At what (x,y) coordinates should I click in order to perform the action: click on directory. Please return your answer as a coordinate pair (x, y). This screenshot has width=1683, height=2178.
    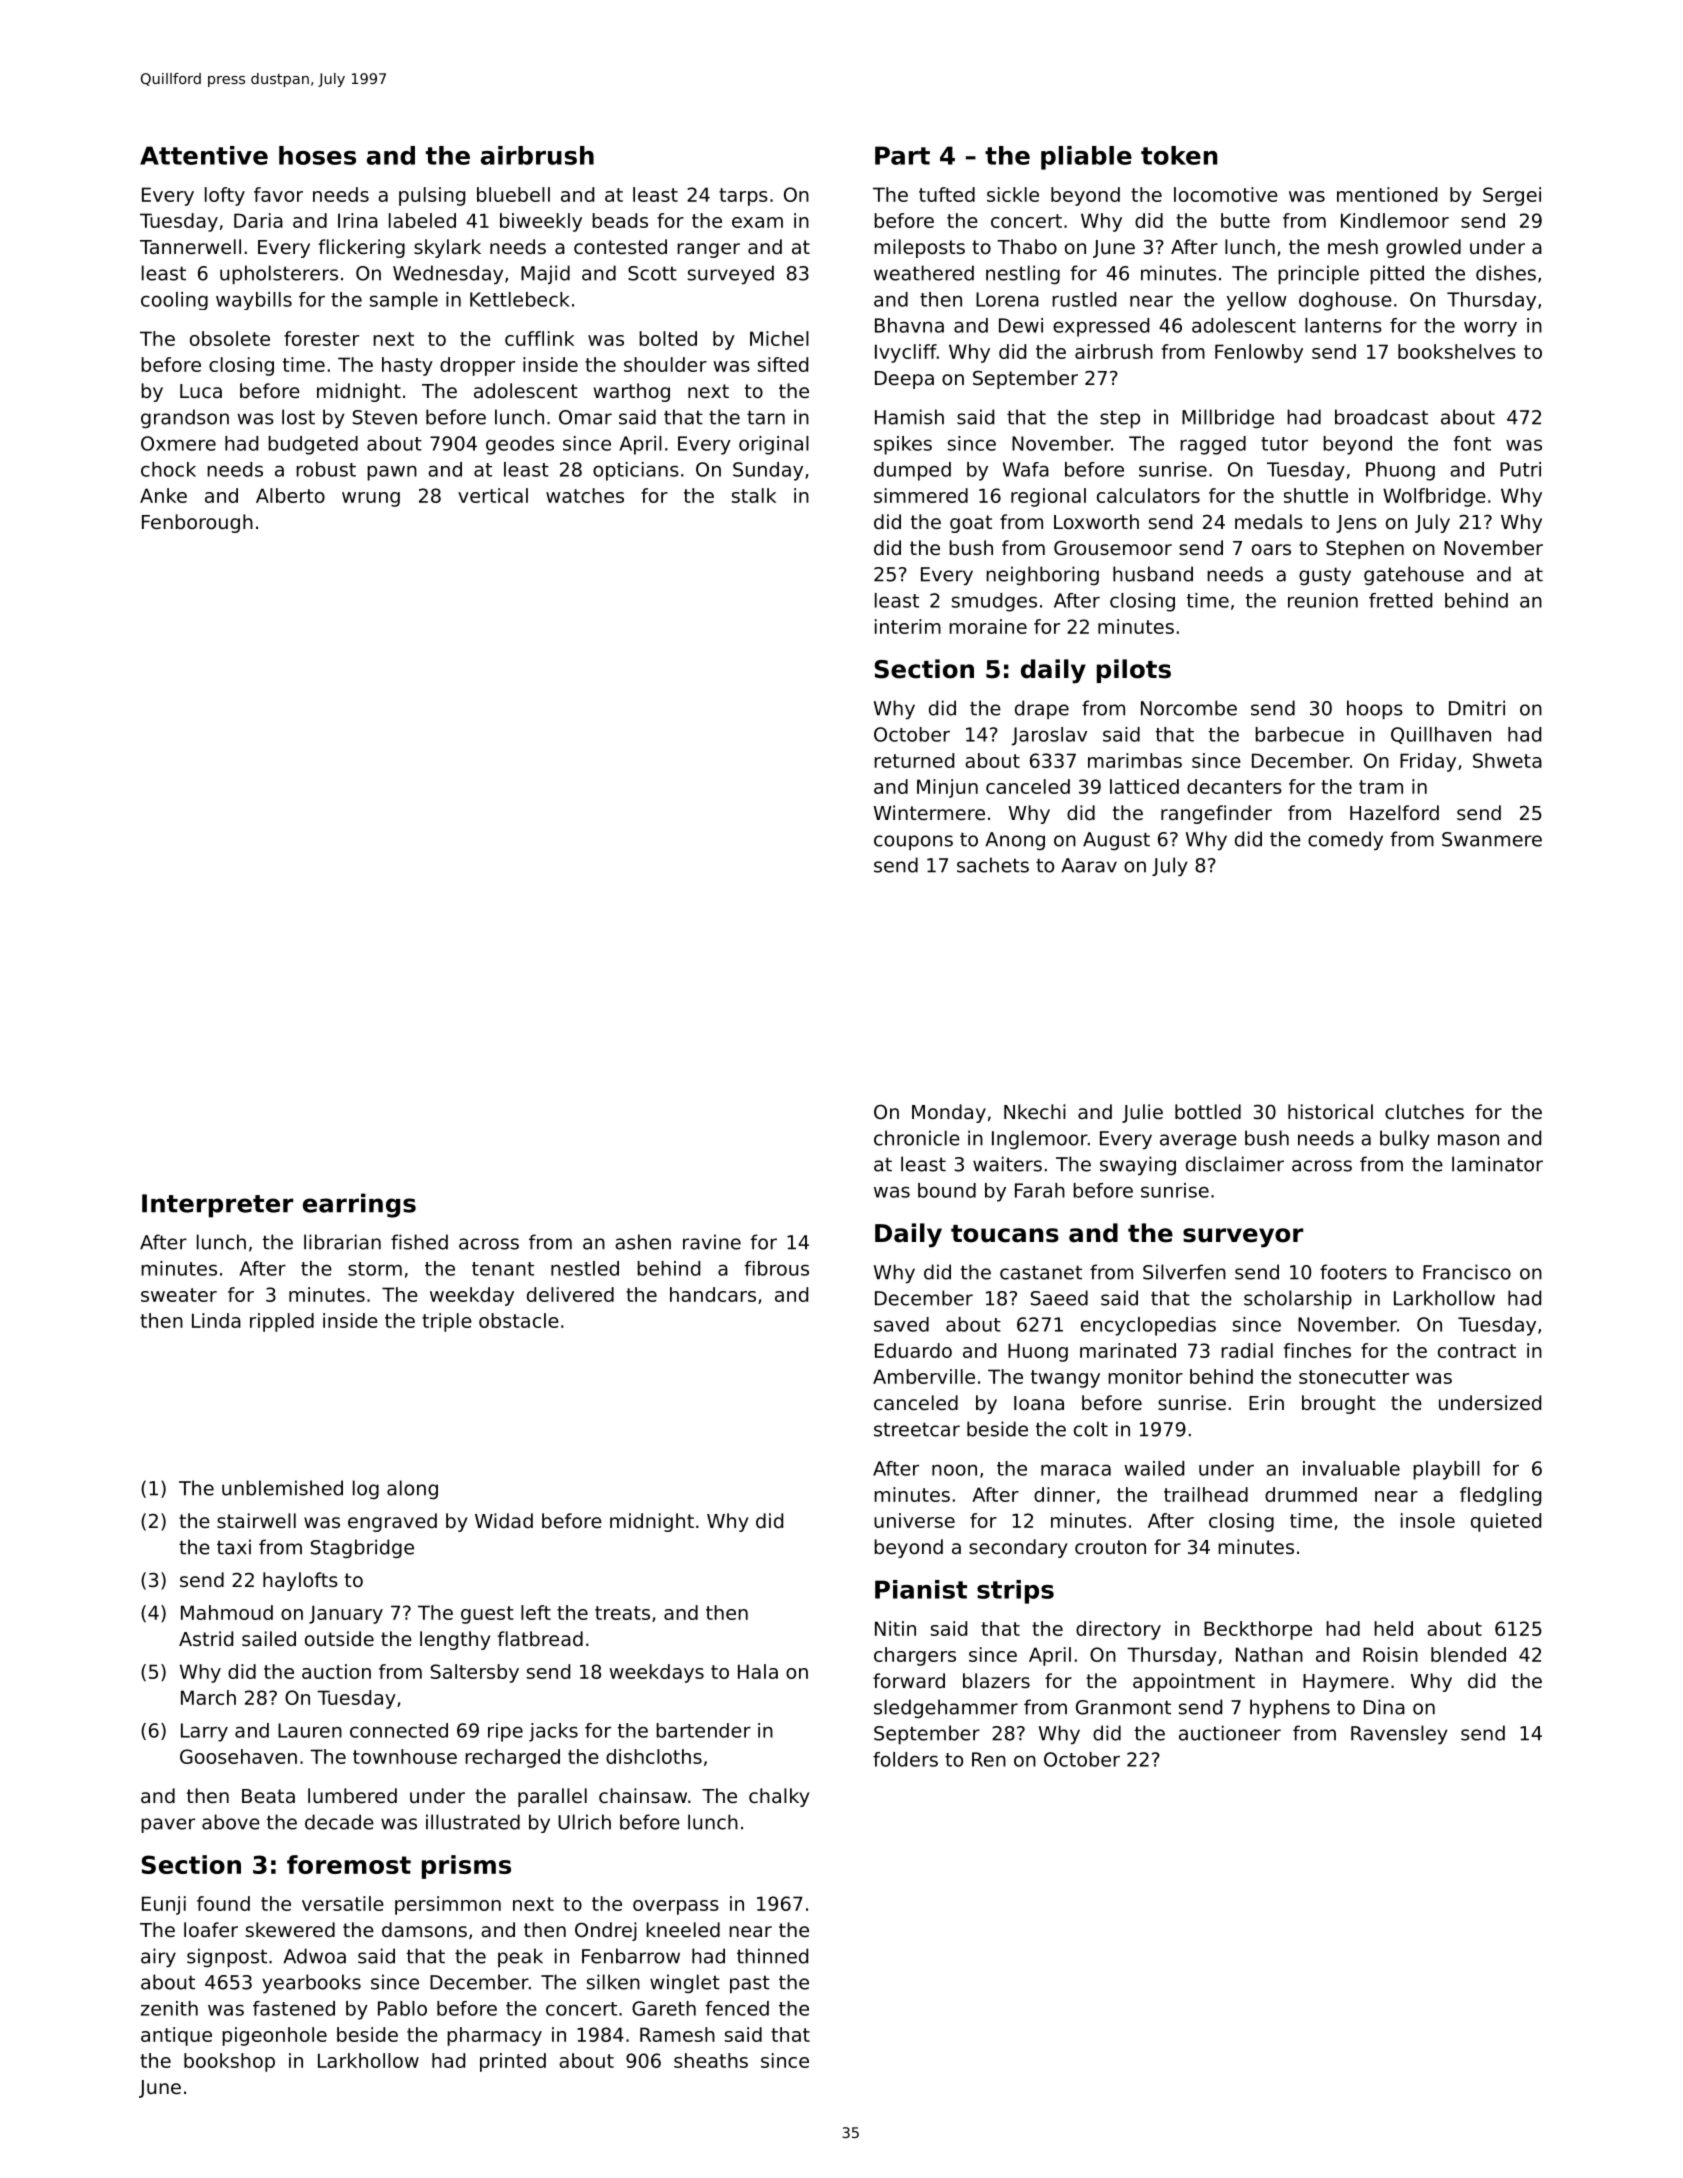
    Looking at the image, I should click on (1118, 1630).
